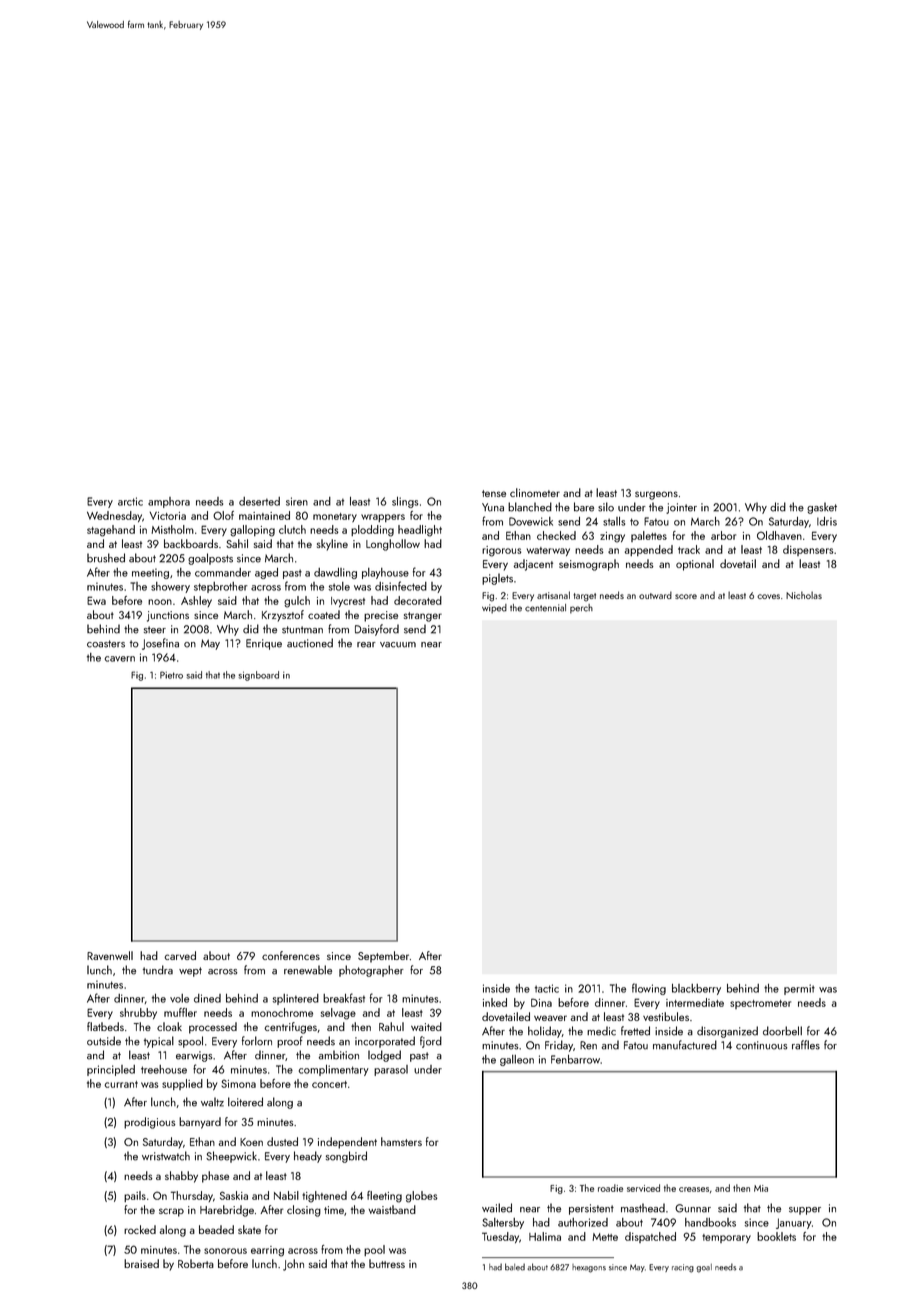 The width and height of the screenshot is (924, 1308). What do you see at coordinates (517, 1060) in the screenshot?
I see `galleon` at bounding box center [517, 1060].
